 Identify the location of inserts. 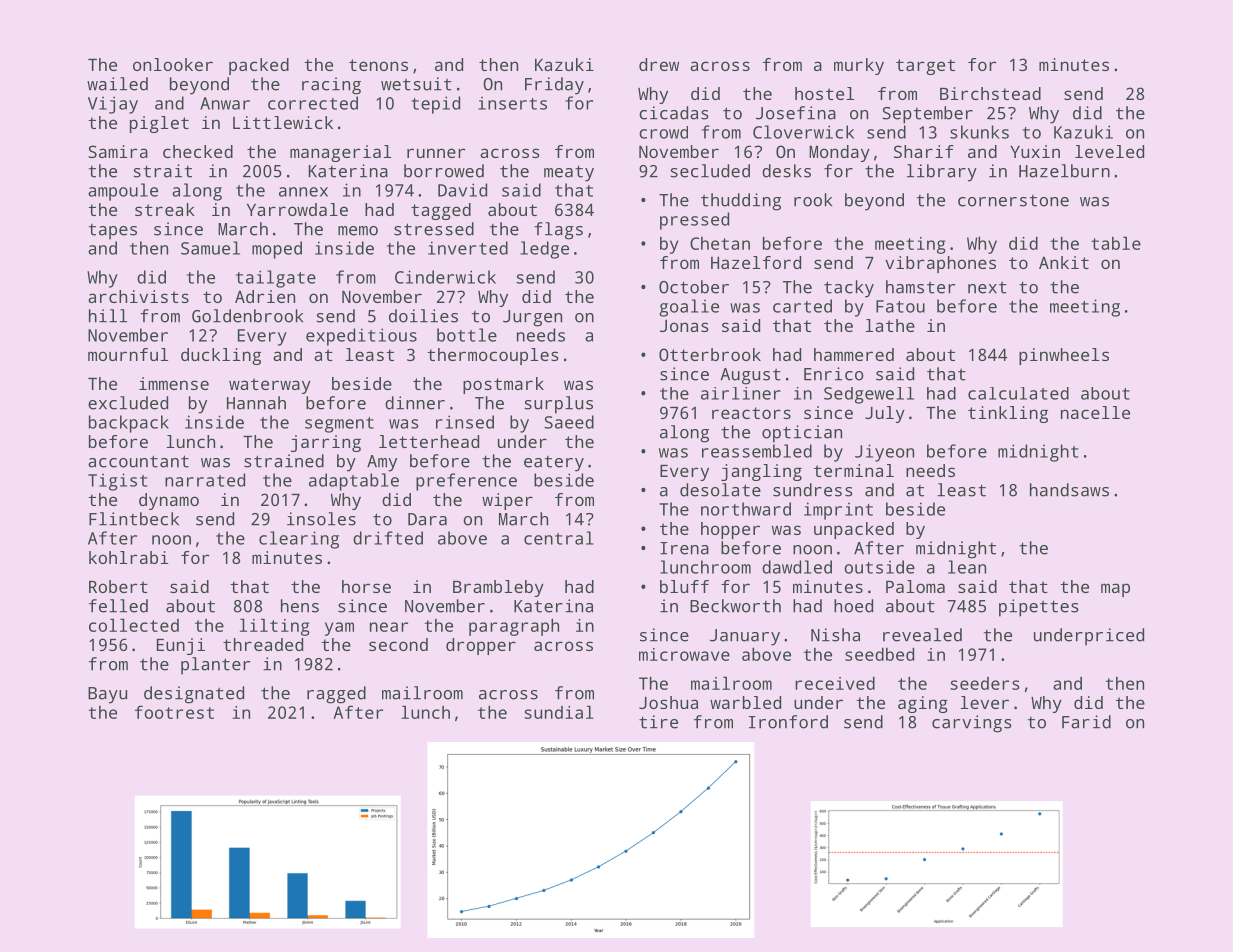
(512, 103).
